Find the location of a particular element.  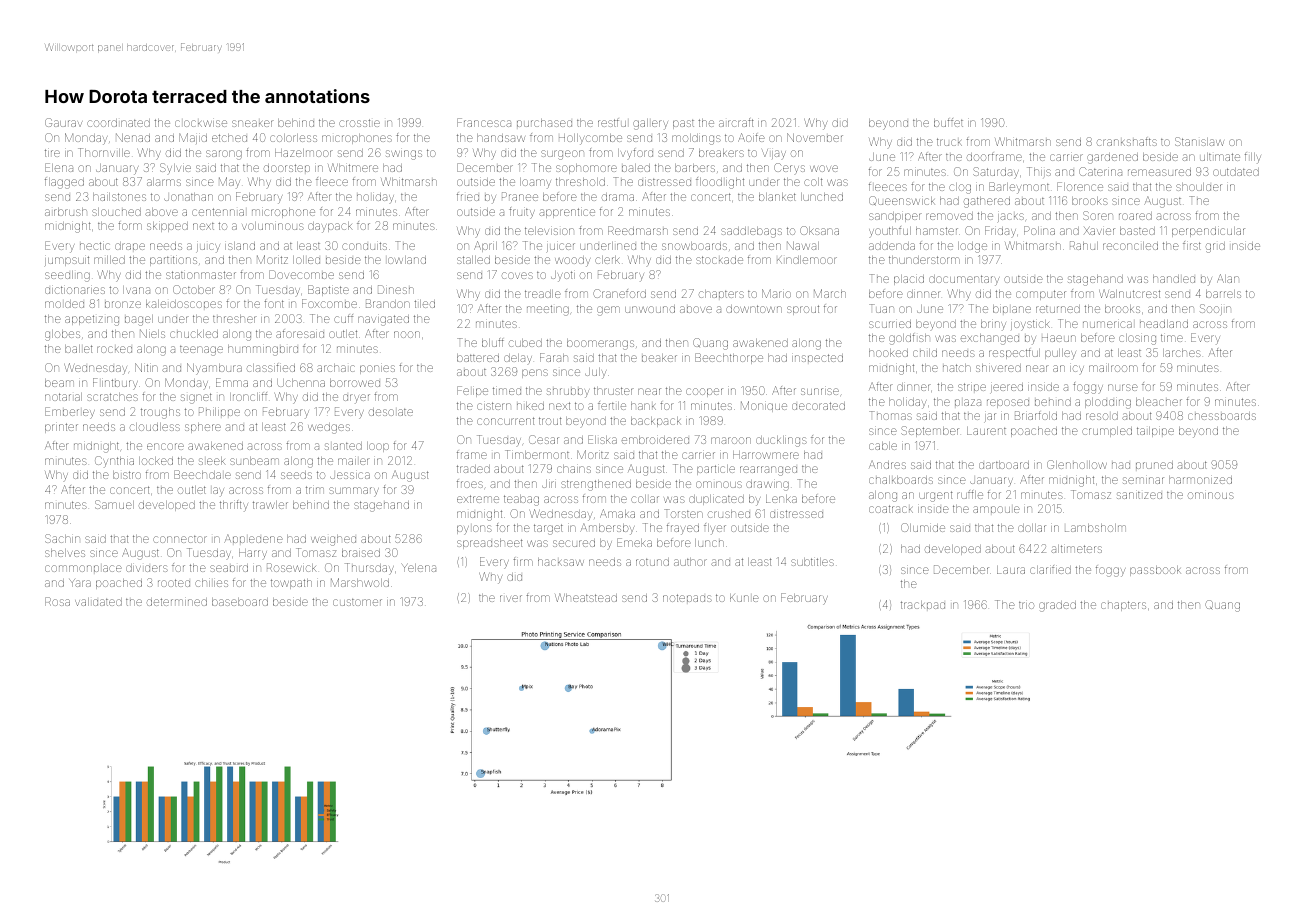

Francesca is located at coordinates (484, 122).
